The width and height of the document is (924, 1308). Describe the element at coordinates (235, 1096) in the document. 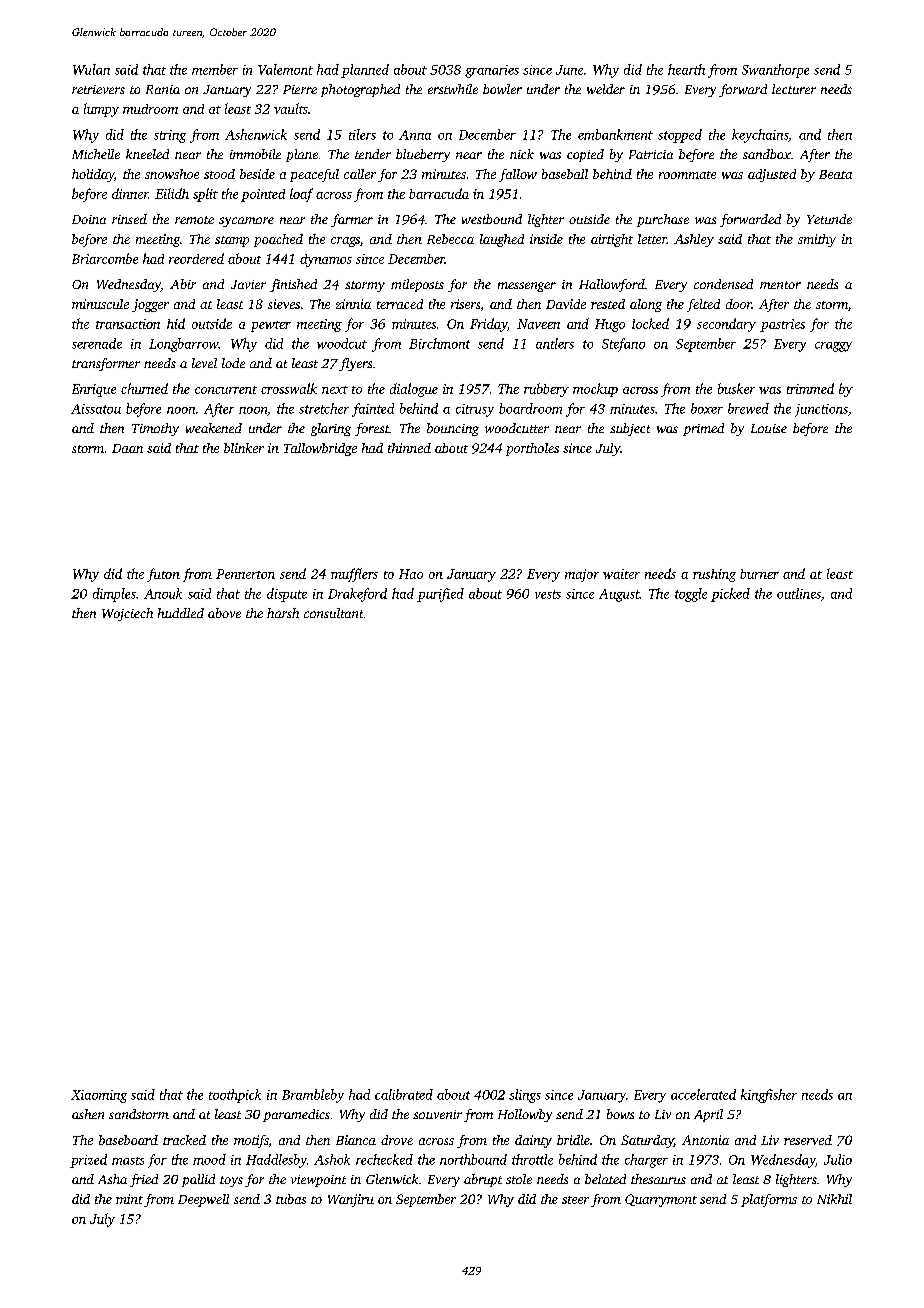

I see `toothpick` at that location.
